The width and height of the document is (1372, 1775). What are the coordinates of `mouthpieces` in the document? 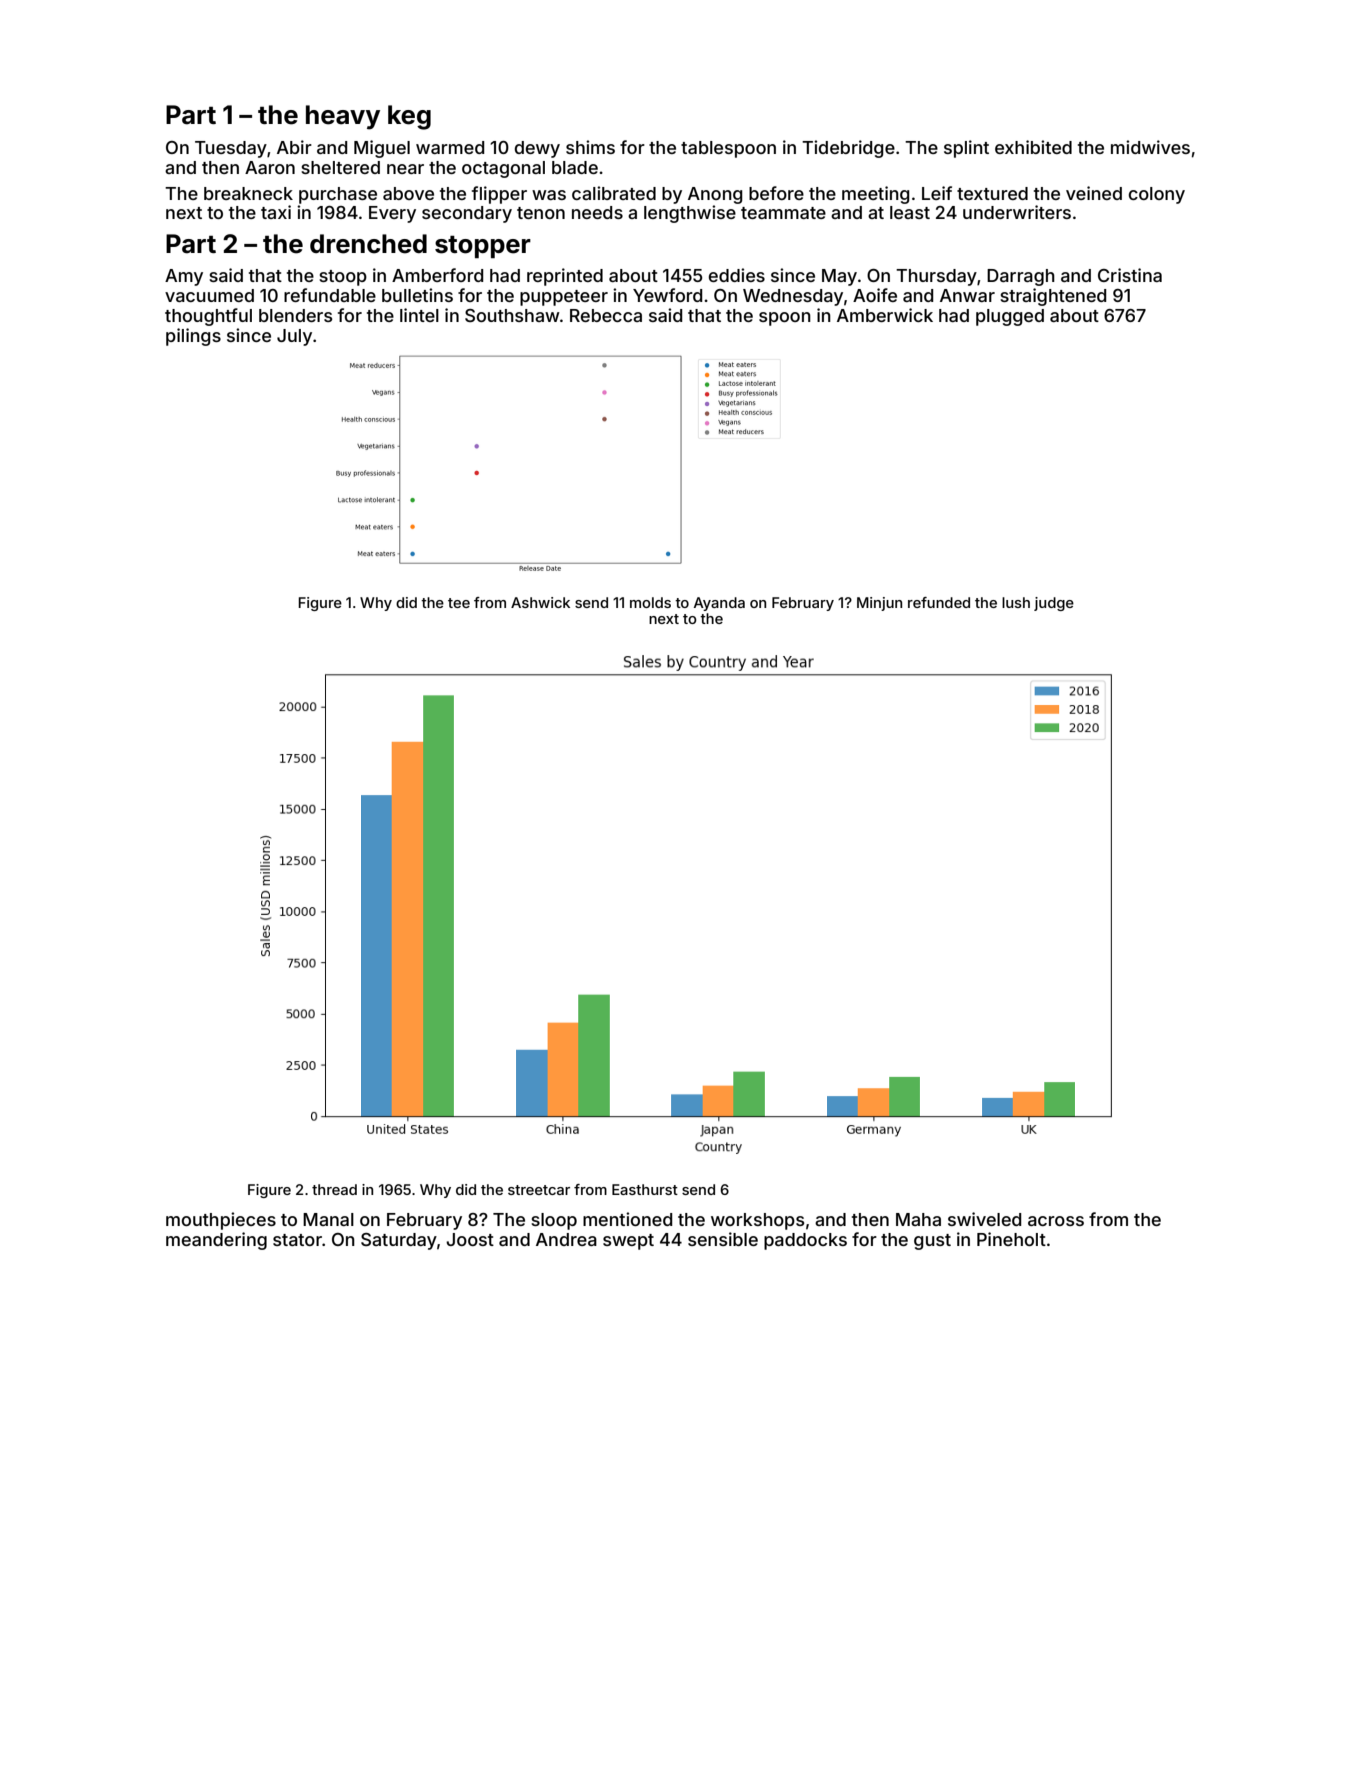 It's located at (221, 1221).
